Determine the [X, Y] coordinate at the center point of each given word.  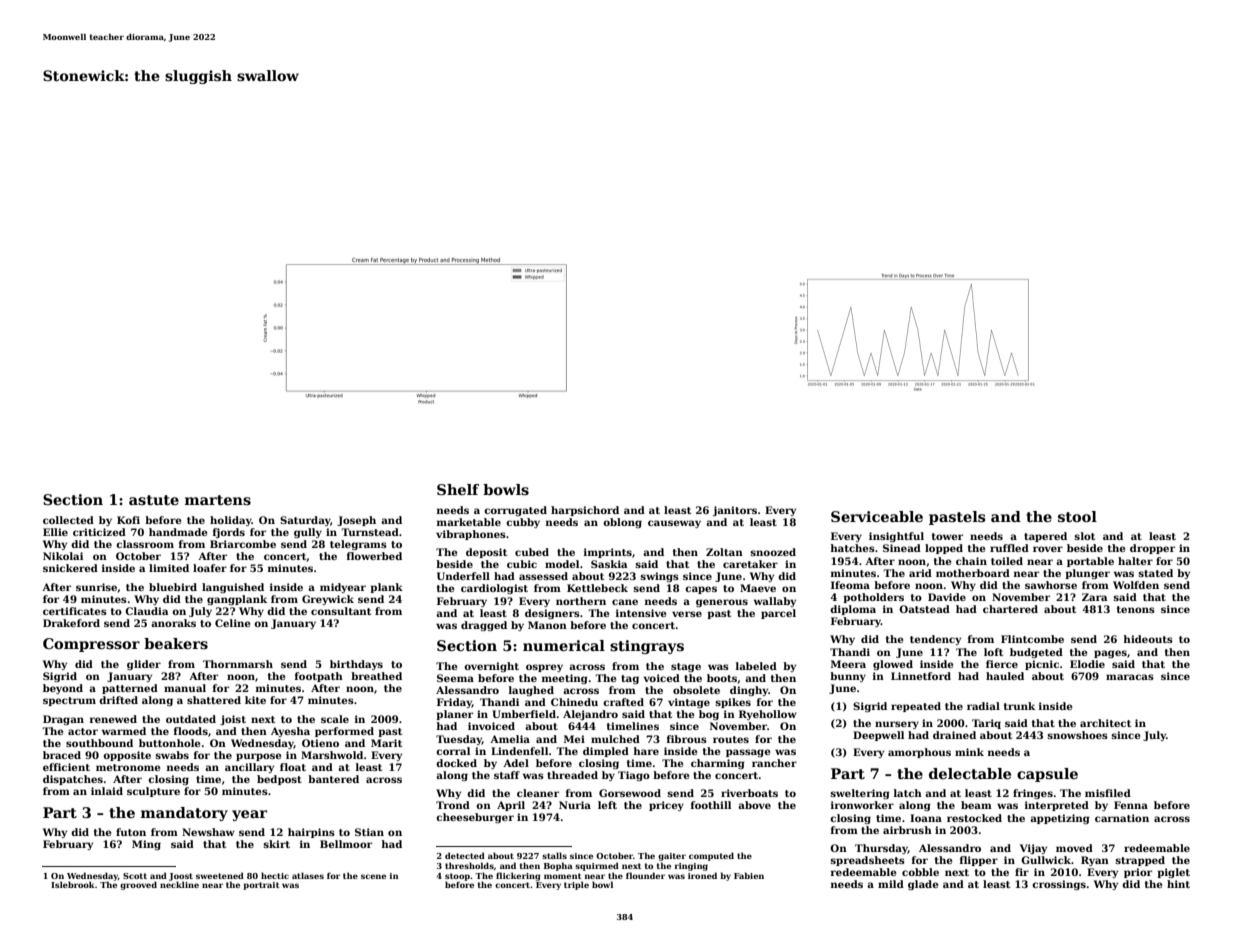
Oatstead [924, 609]
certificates [75, 611]
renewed [113, 719]
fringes [1033, 794]
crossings [1059, 885]
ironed [702, 875]
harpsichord [585, 511]
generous [722, 603]
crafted [623, 702]
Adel [516, 763]
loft [993, 652]
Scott [135, 876]
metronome [128, 767]
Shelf [458, 489]
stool [1077, 516]
